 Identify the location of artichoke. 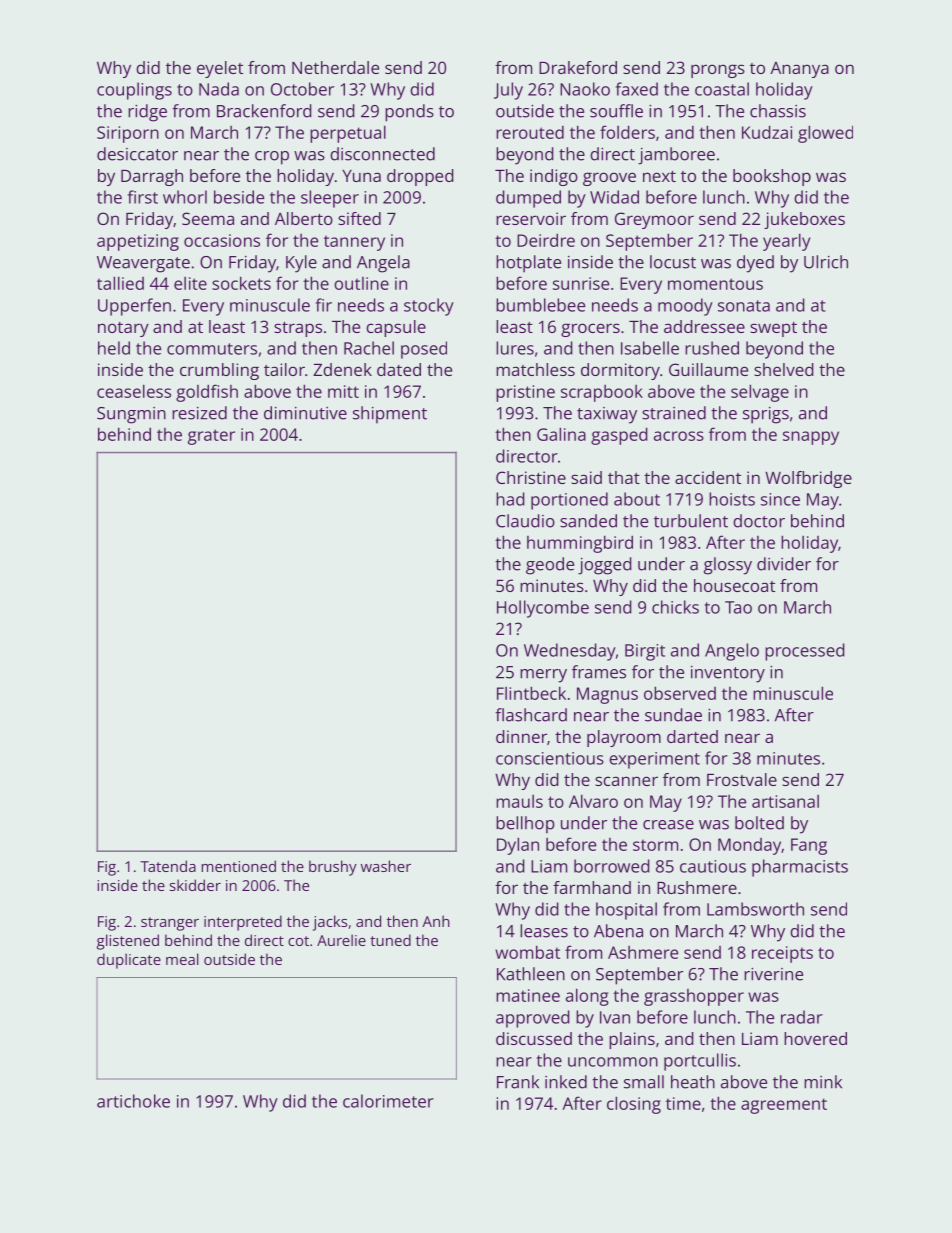
(133, 1101).
